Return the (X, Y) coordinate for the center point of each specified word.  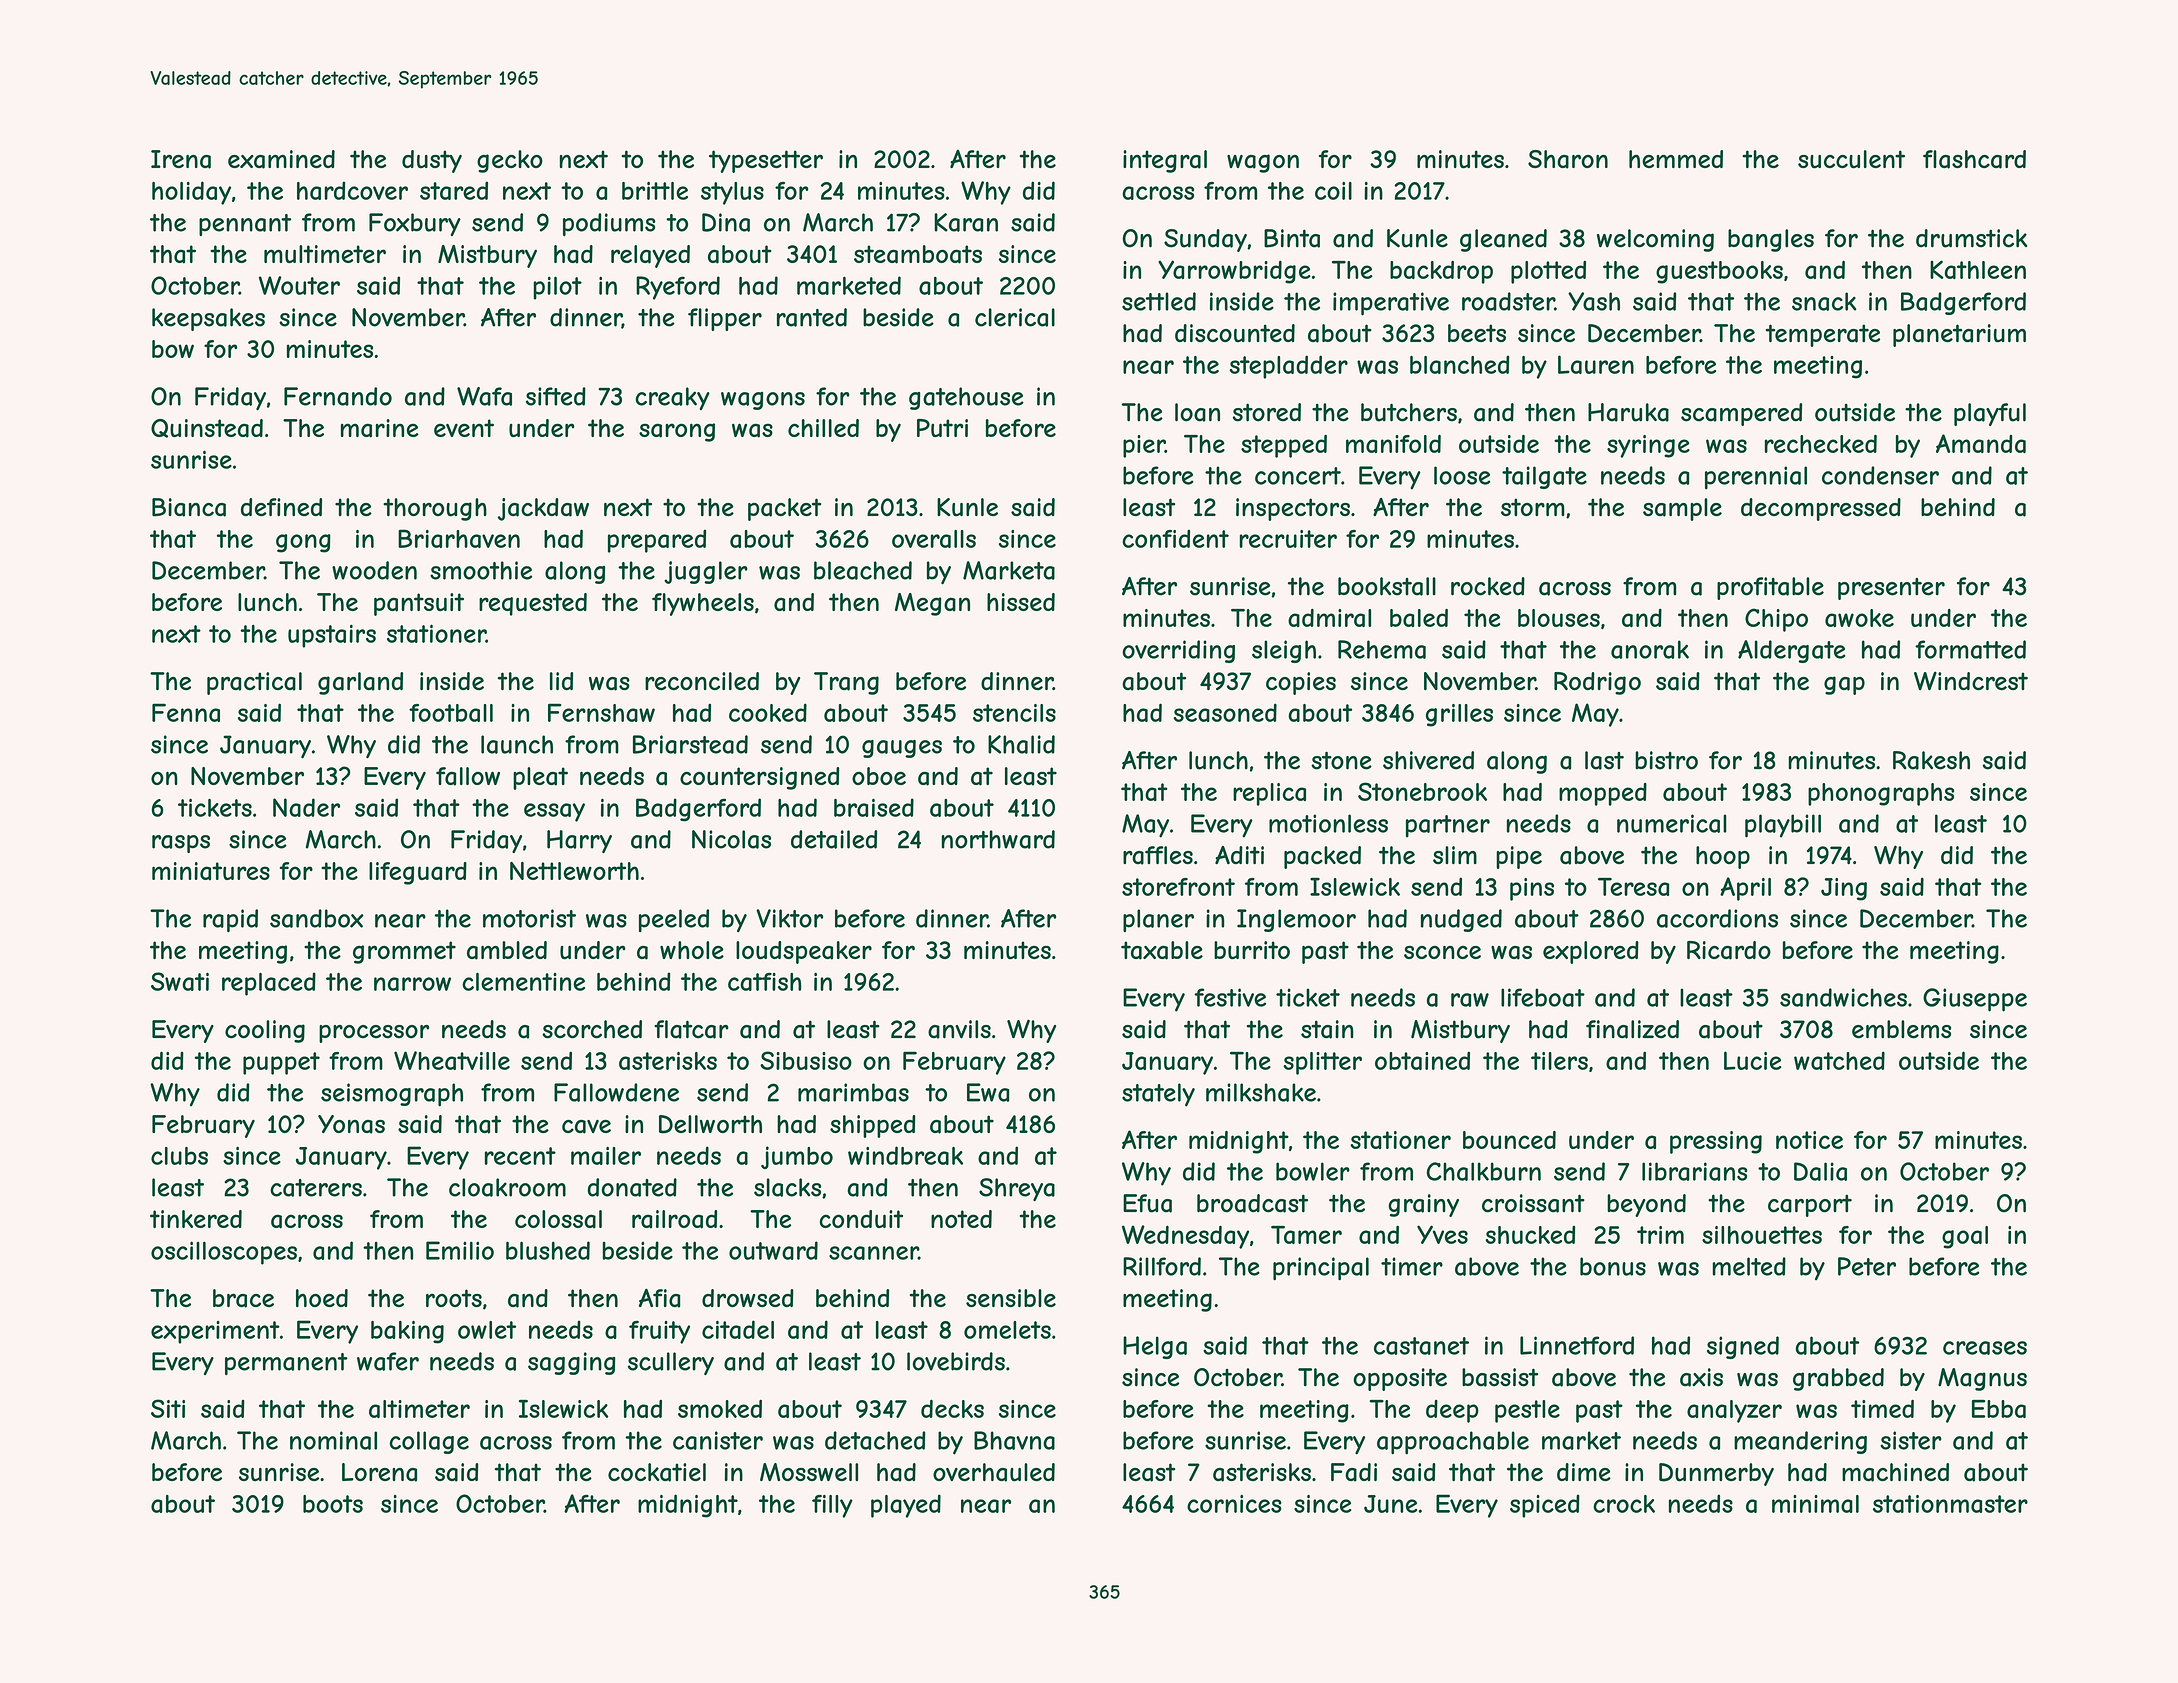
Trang (846, 683)
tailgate (1544, 477)
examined (281, 159)
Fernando (338, 396)
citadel (738, 1329)
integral (1165, 161)
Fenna (186, 712)
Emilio (460, 1250)
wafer (388, 1361)
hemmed (1676, 159)
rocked (1488, 586)
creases (1985, 1348)
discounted (1235, 333)
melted (1749, 1266)
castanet (1421, 1346)
